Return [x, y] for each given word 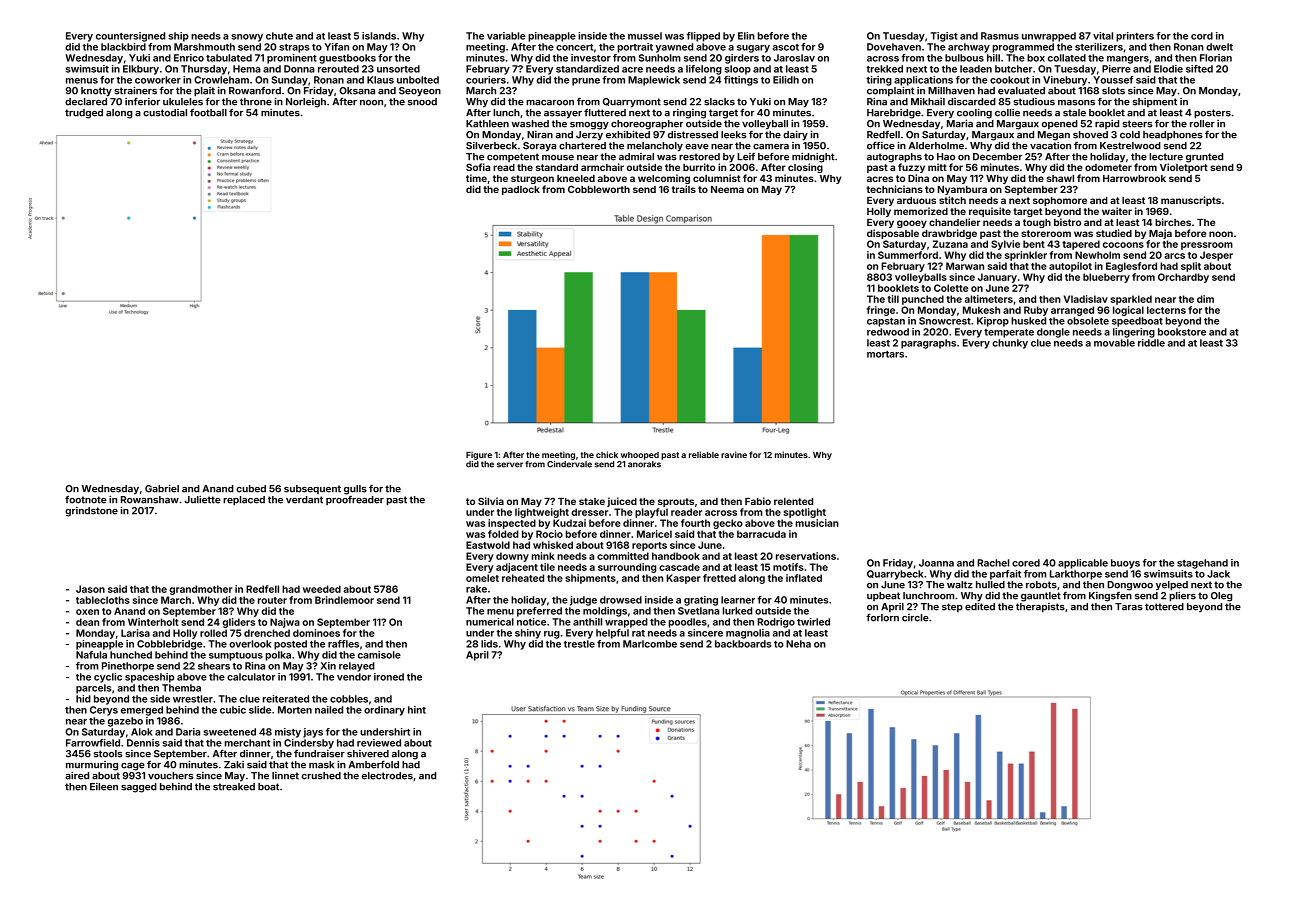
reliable [704, 454]
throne [256, 102]
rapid [1107, 124]
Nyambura [962, 190]
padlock [521, 190]
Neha [798, 644]
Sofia [478, 167]
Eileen [104, 787]
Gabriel [162, 488]
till [893, 299]
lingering [1134, 333]
